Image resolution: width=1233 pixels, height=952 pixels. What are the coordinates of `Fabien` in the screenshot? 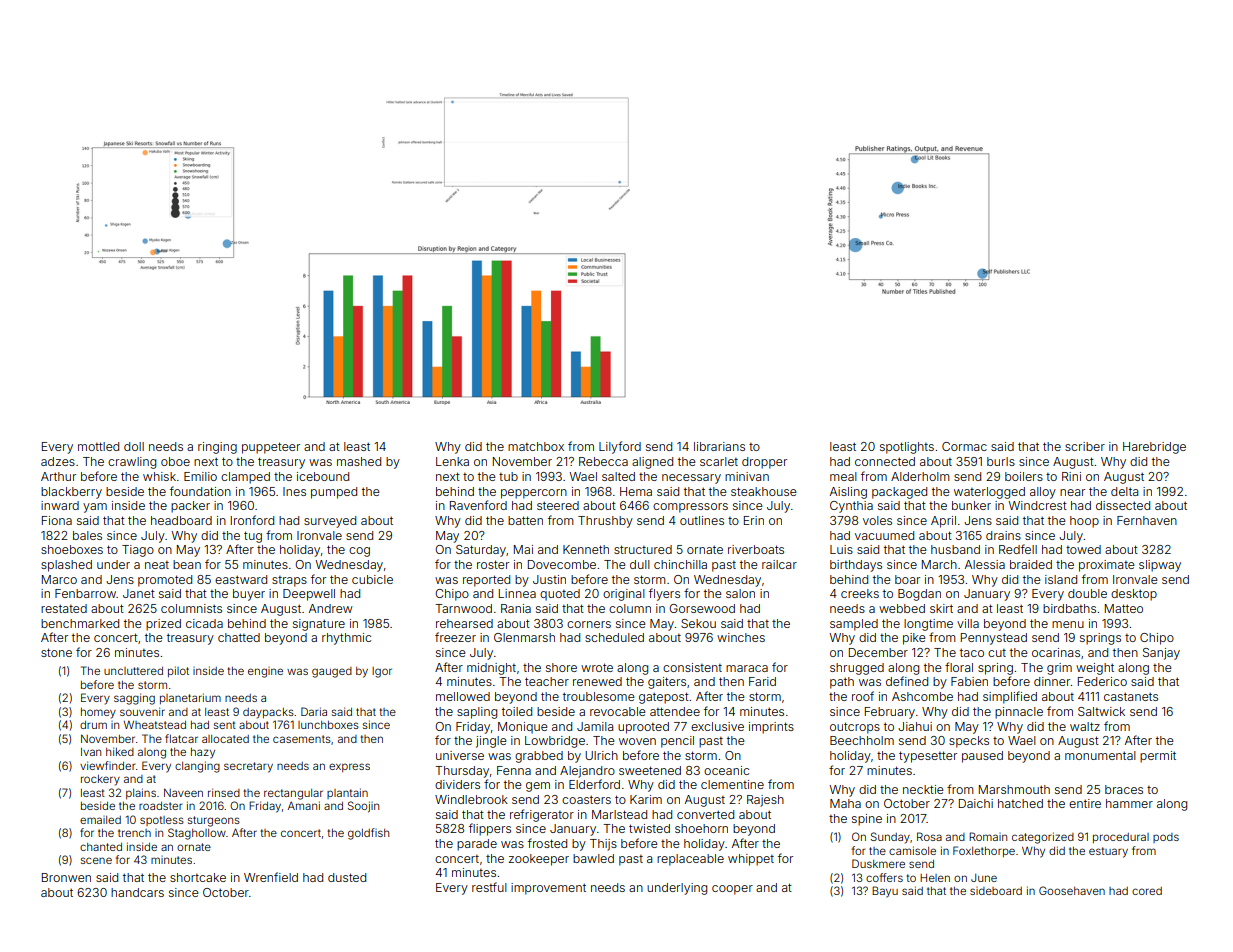 It's located at (969, 681).
